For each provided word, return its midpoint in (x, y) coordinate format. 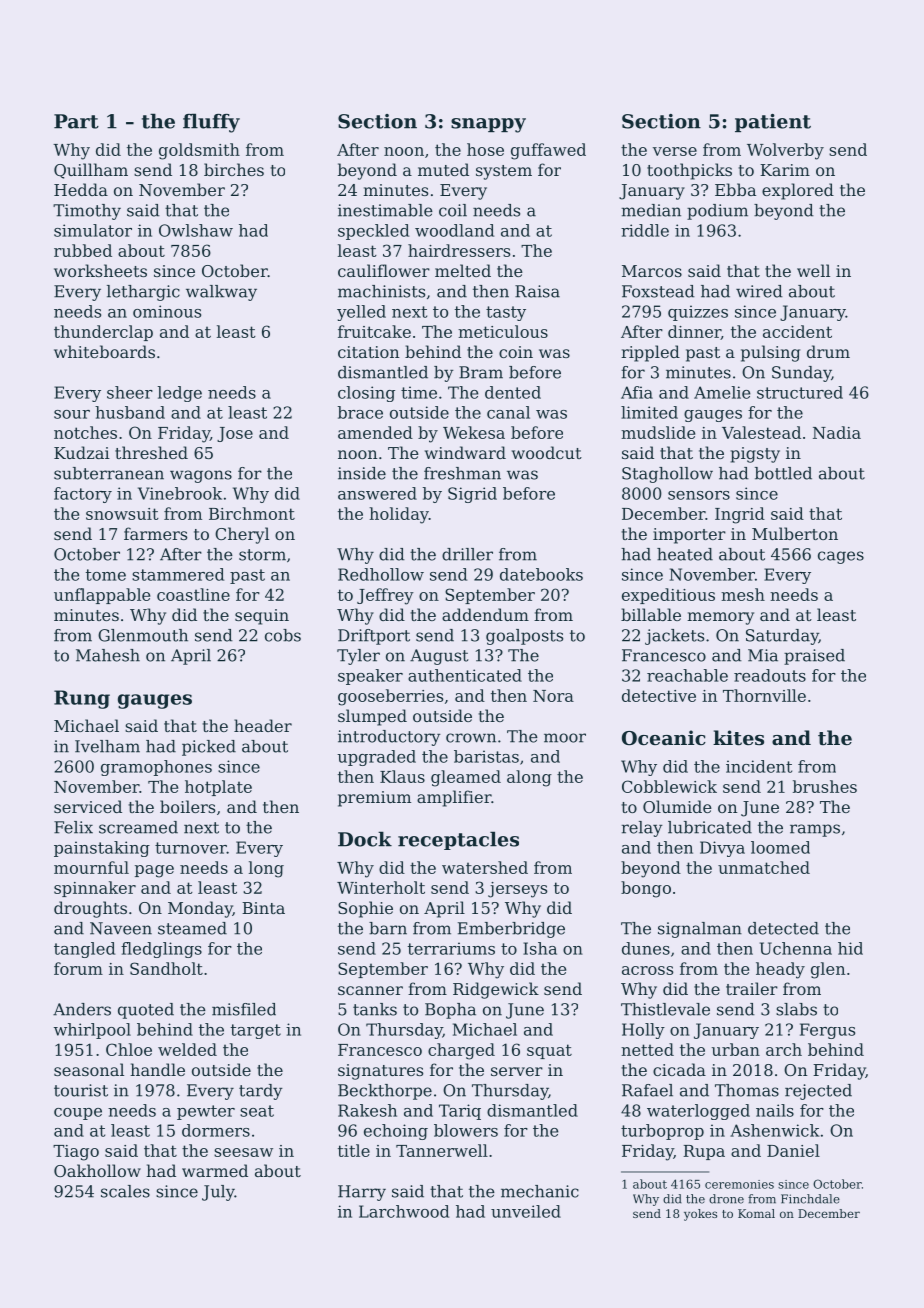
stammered (178, 574)
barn (388, 928)
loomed (780, 847)
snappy (488, 125)
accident (797, 331)
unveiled (526, 1211)
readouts (770, 675)
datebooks (541, 574)
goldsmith (199, 151)
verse (675, 151)
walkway (221, 293)
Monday (200, 909)
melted (463, 270)
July (218, 1193)
